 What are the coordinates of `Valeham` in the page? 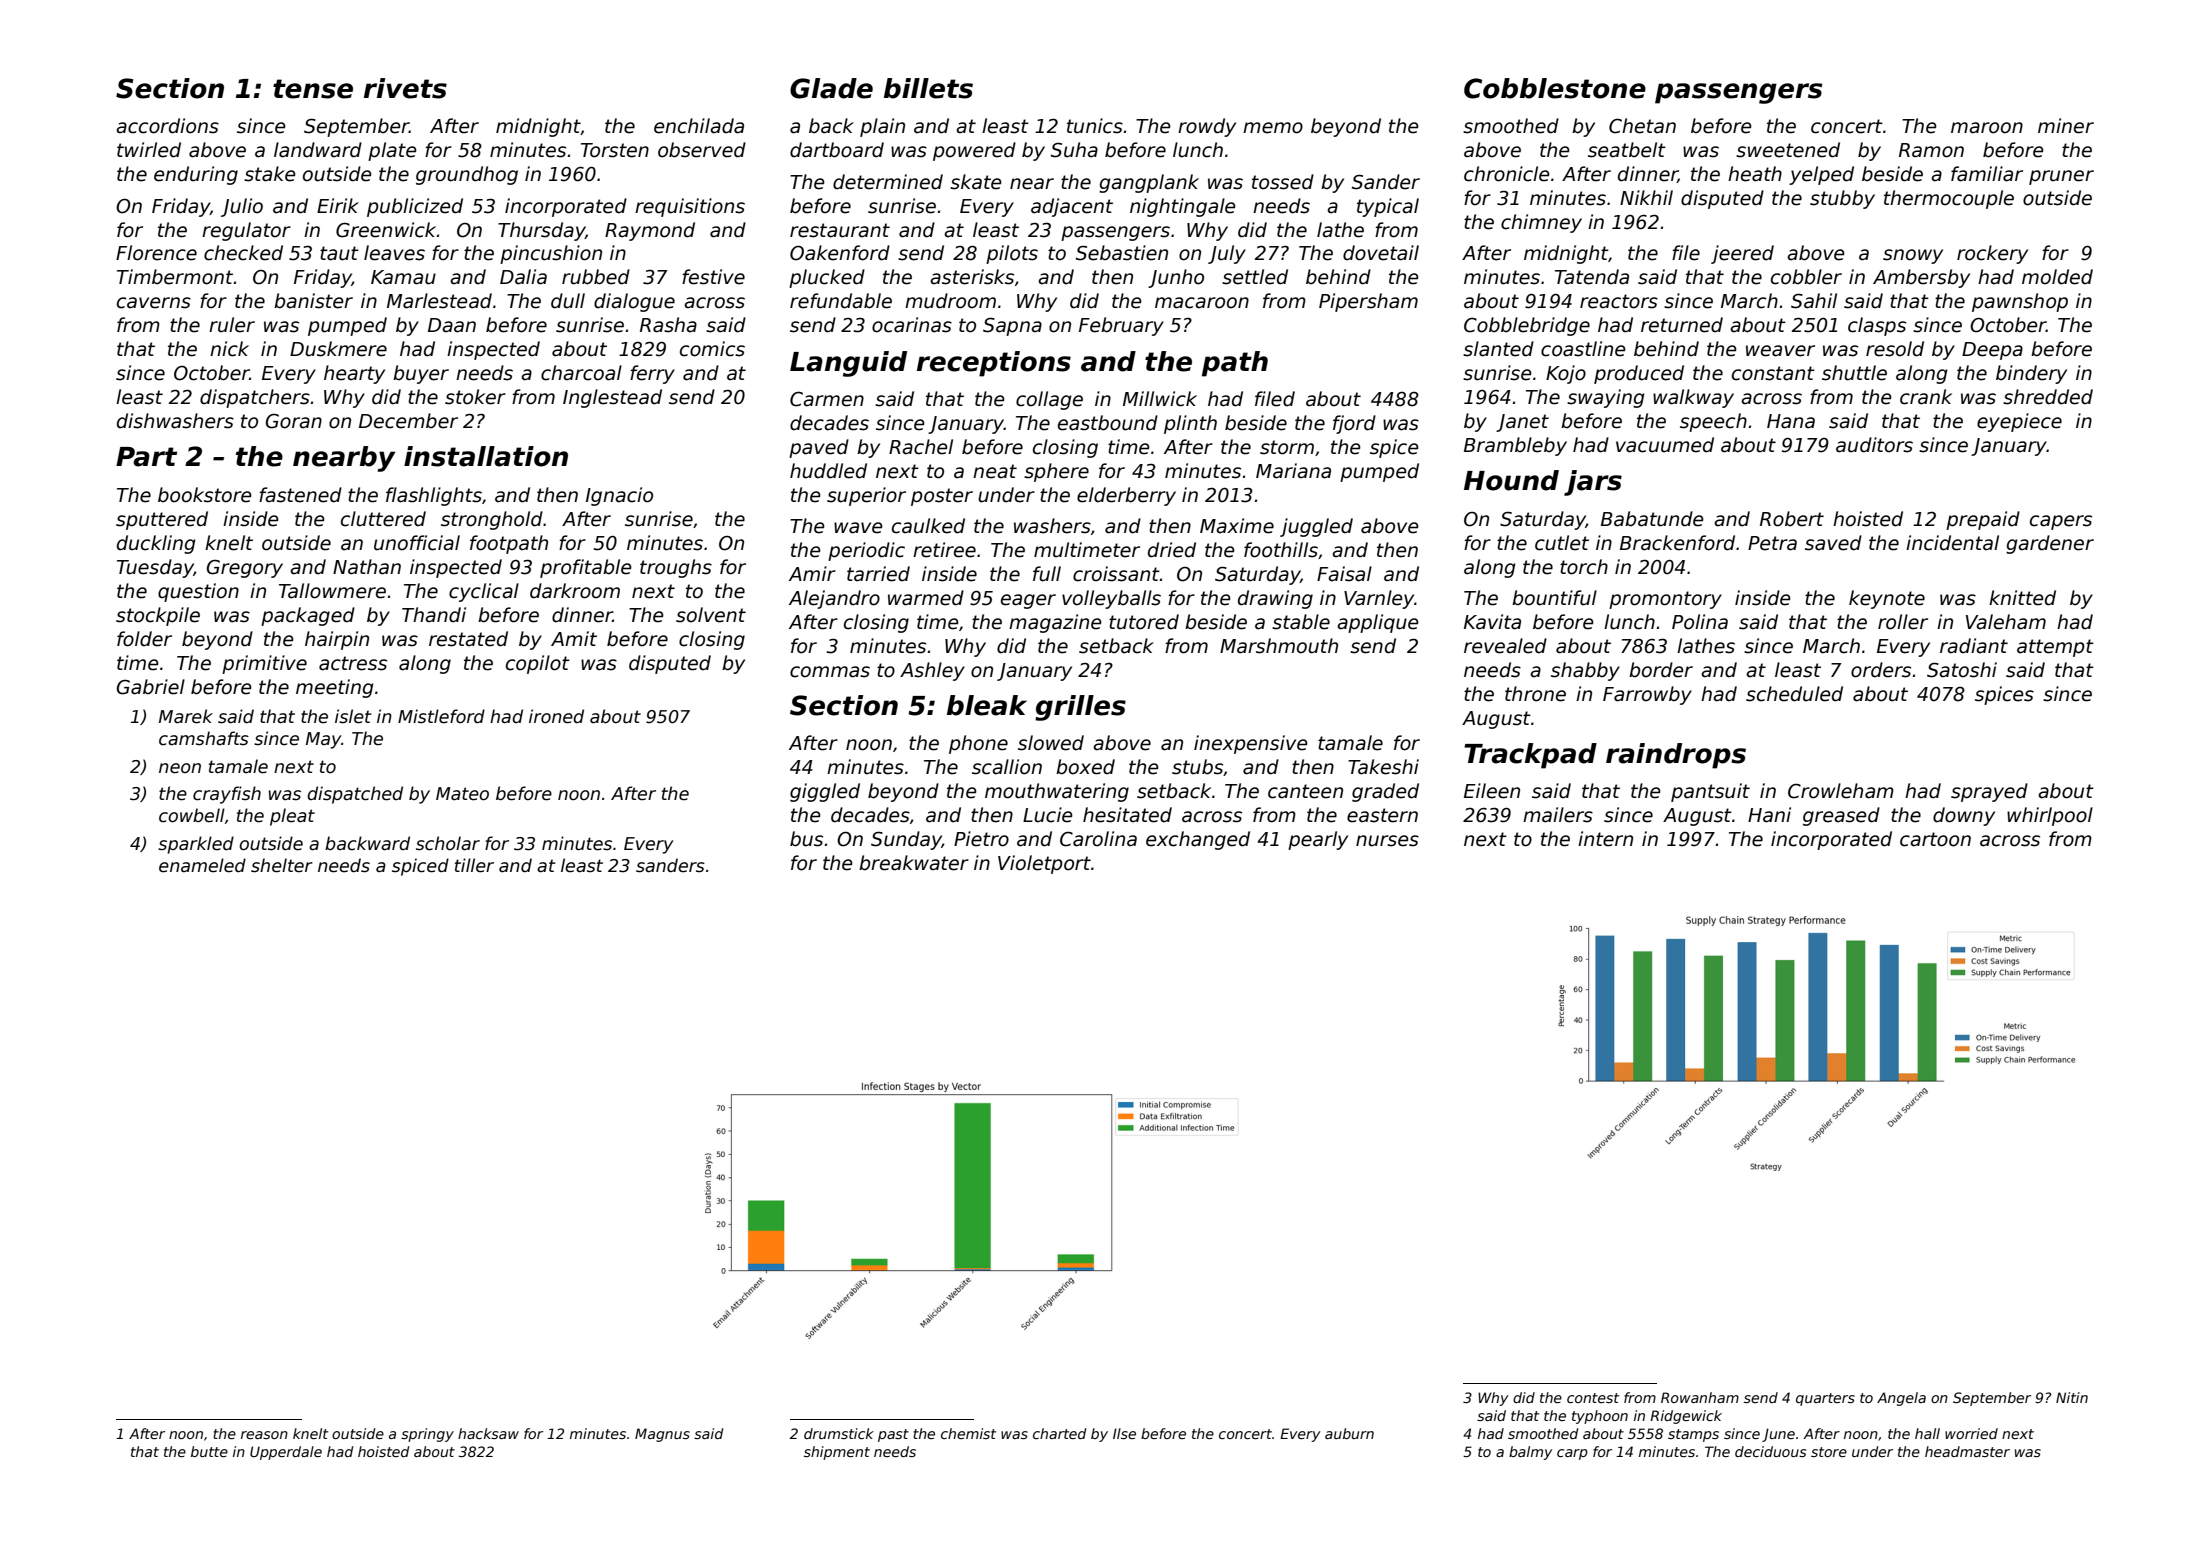 It's located at (2006, 622).
